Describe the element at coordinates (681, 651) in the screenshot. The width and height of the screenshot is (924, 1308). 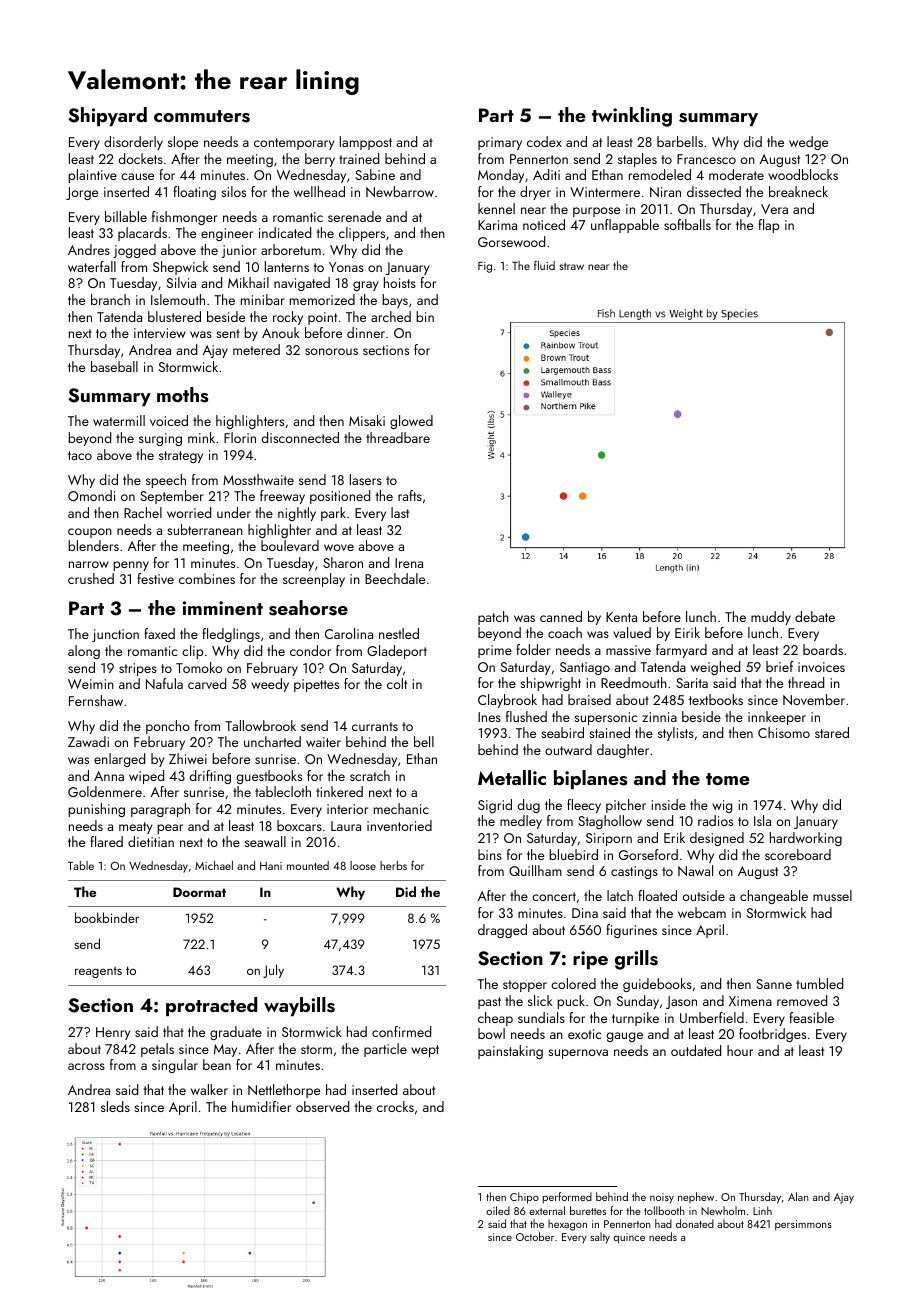
I see `farmyard` at that location.
